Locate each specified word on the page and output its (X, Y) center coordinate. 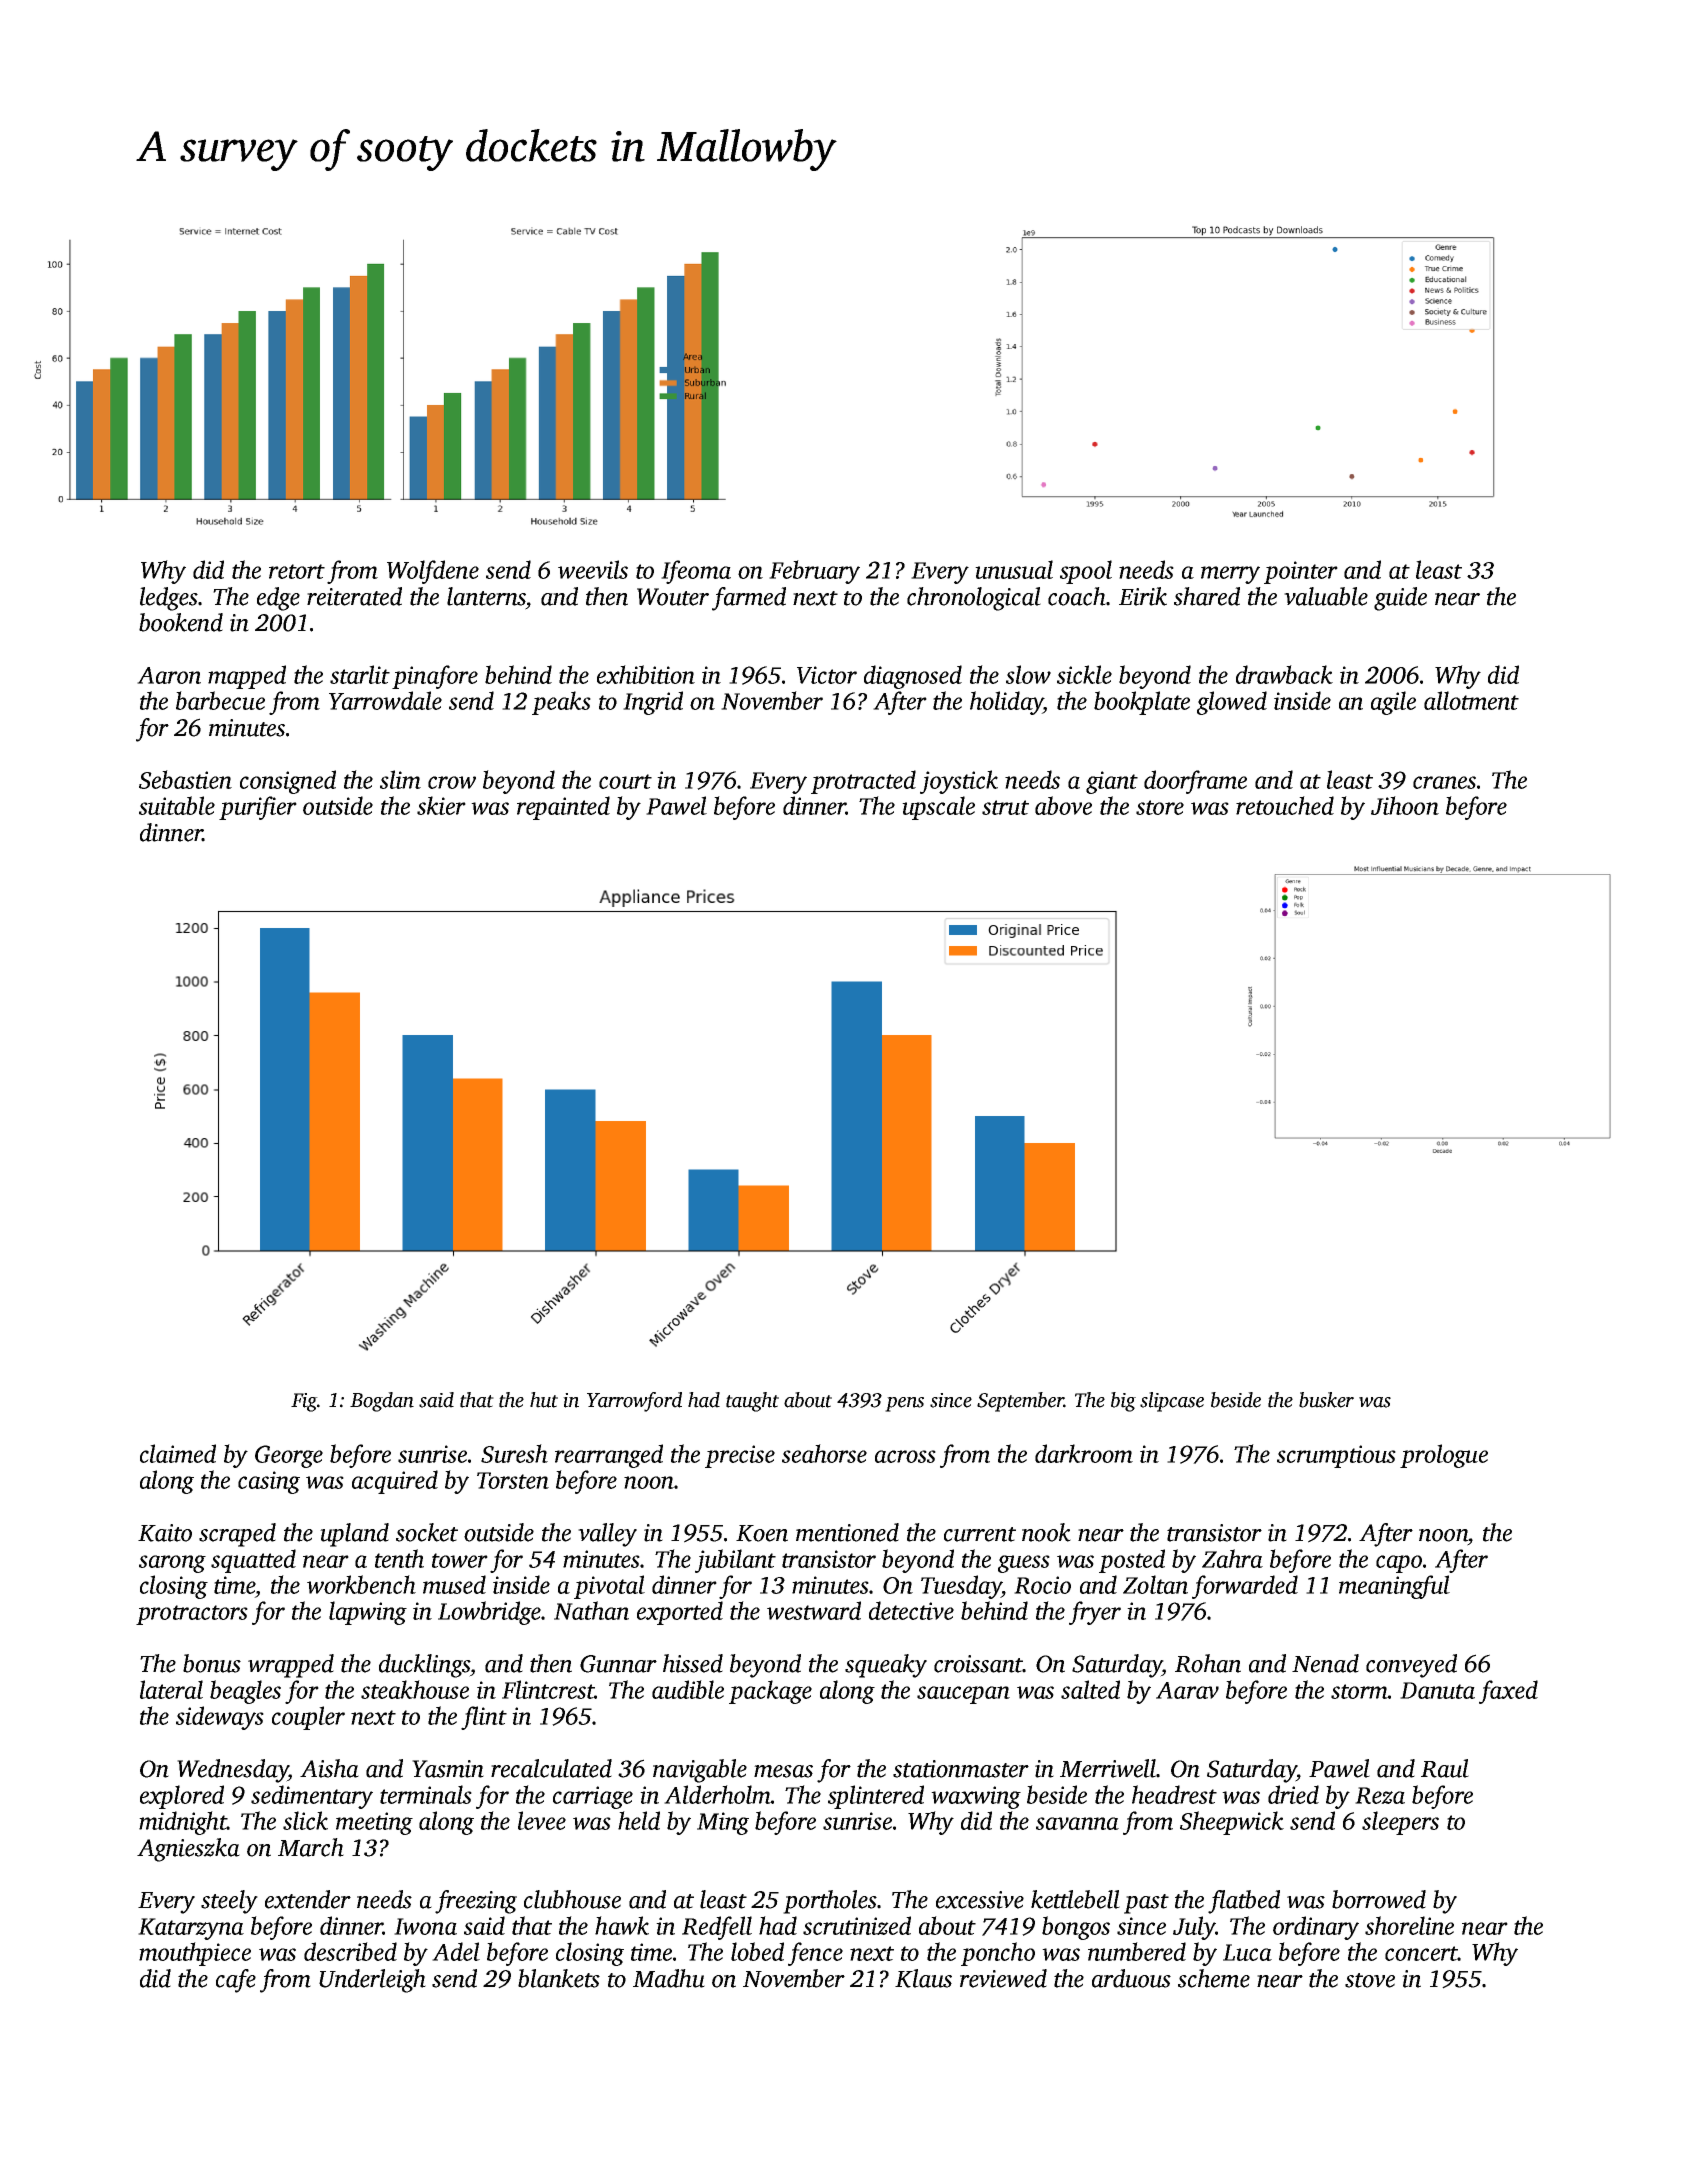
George (289, 1456)
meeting (374, 1823)
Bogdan (382, 1402)
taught (752, 1402)
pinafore (435, 677)
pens (904, 1404)
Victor (827, 675)
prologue (1444, 1456)
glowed (1232, 703)
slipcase (1172, 1402)
